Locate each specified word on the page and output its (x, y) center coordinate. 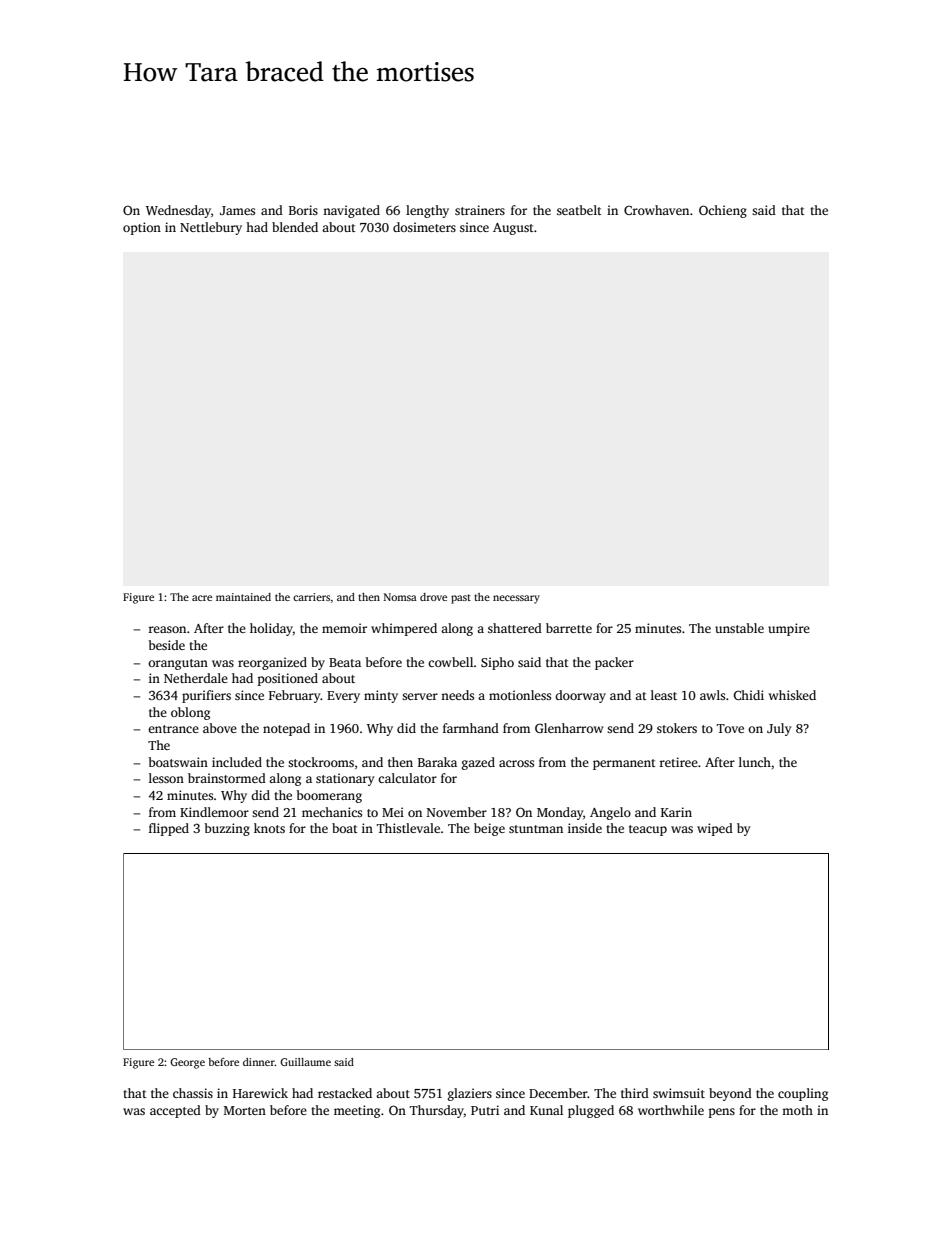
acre (202, 598)
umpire (789, 629)
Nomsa (400, 597)
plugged (591, 1111)
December (558, 1093)
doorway (580, 696)
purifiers (206, 696)
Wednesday (178, 211)
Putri (485, 1110)
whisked (792, 695)
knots (269, 828)
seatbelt (579, 210)
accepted (175, 1111)
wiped (715, 829)
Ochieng (723, 211)
